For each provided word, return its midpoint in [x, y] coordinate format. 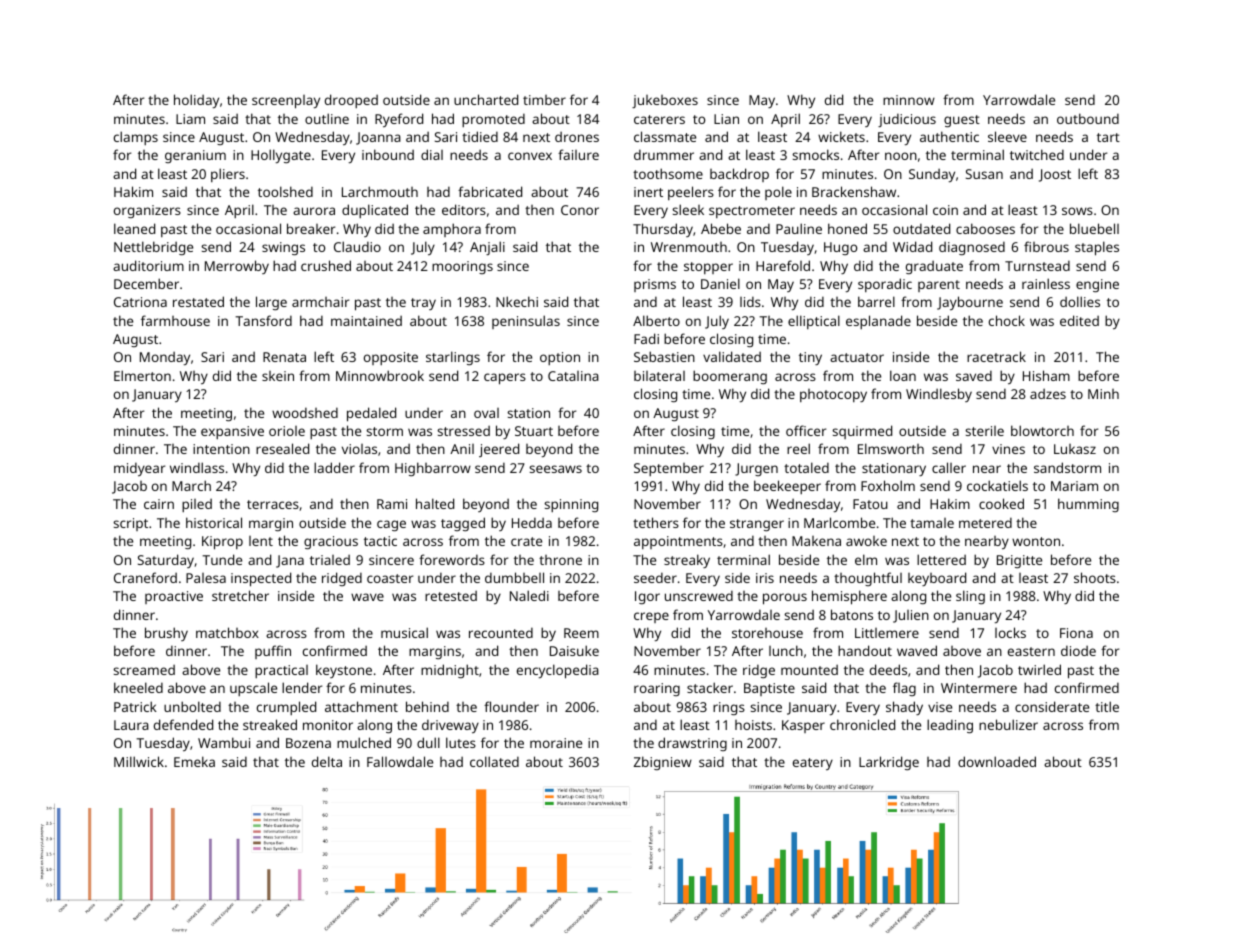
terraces [273, 504]
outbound [1088, 118]
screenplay [286, 102]
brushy [166, 634]
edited [1079, 320]
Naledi [529, 595]
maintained [366, 321]
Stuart [534, 431]
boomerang [730, 377]
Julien [911, 616]
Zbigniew [663, 763]
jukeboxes [665, 101]
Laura [131, 725]
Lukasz [1075, 449]
